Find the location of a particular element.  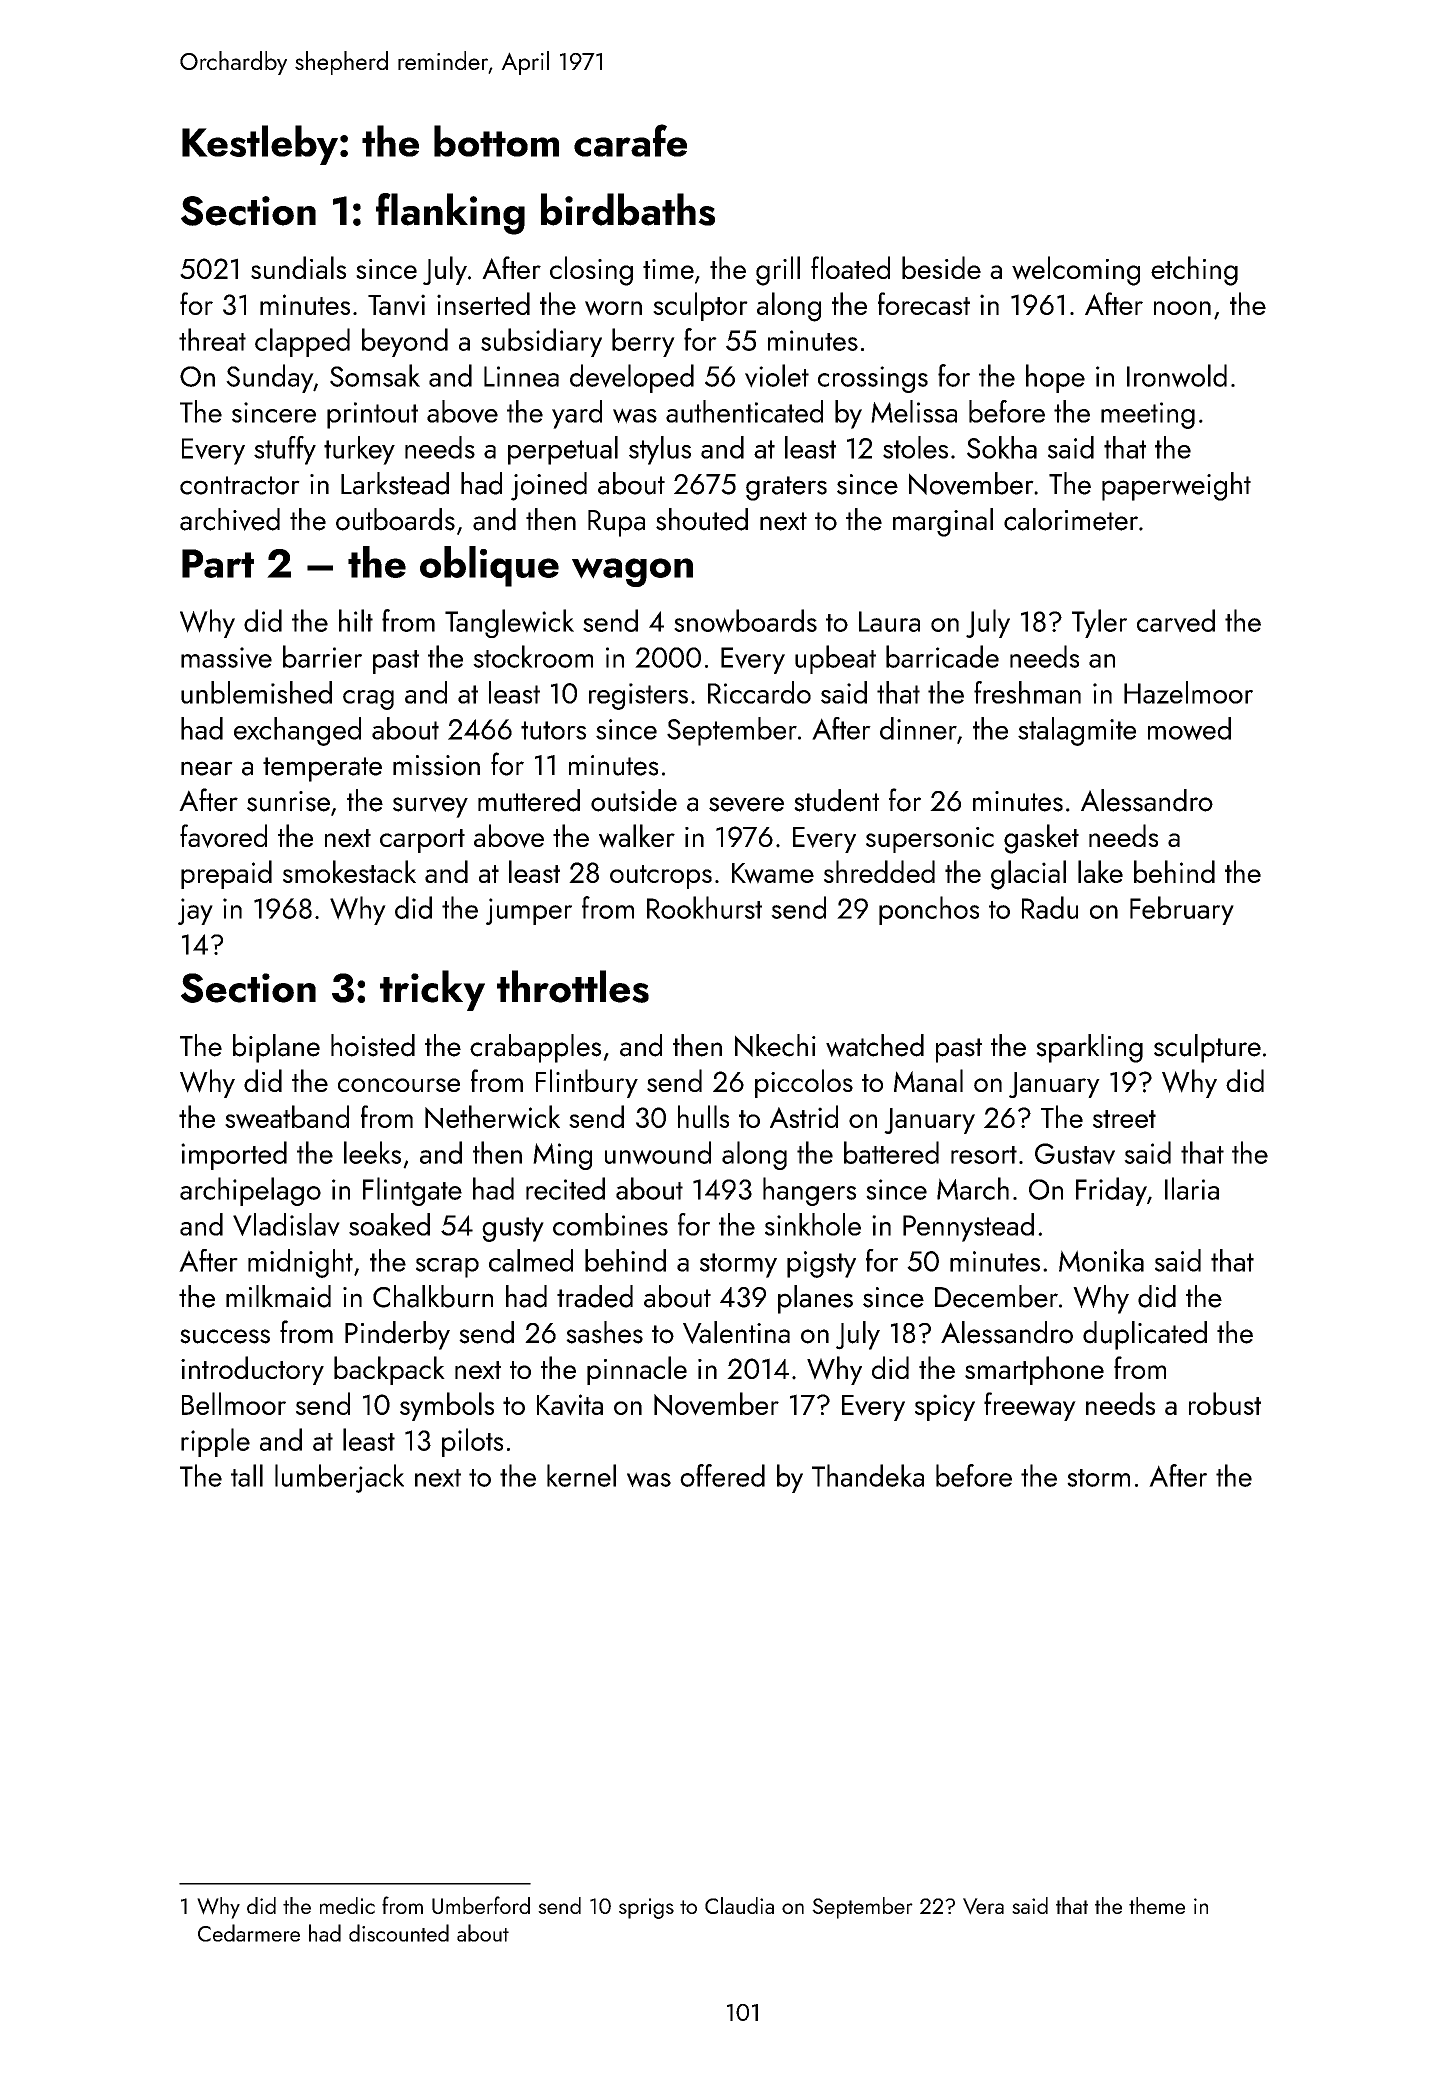

shouted is located at coordinates (702, 519).
